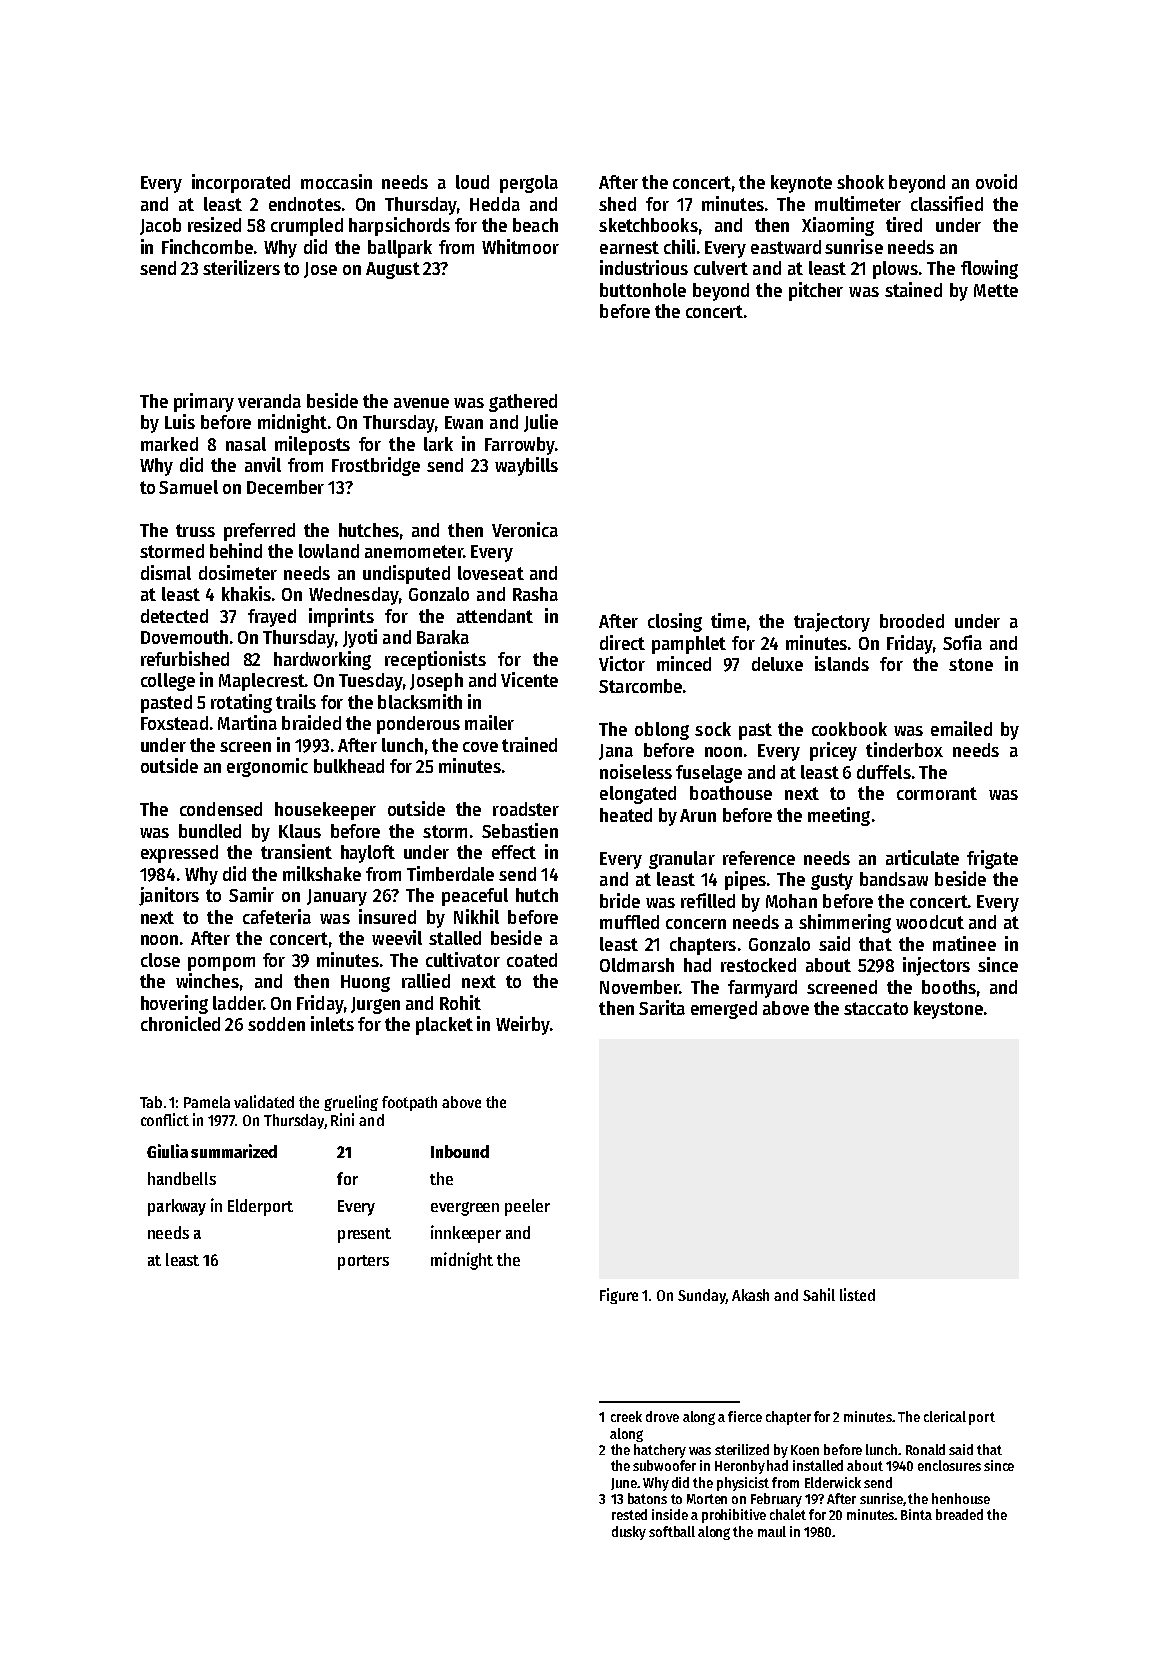 This screenshot has height=1677, width=1158. What do you see at coordinates (949, 987) in the screenshot?
I see `booths` at bounding box center [949, 987].
